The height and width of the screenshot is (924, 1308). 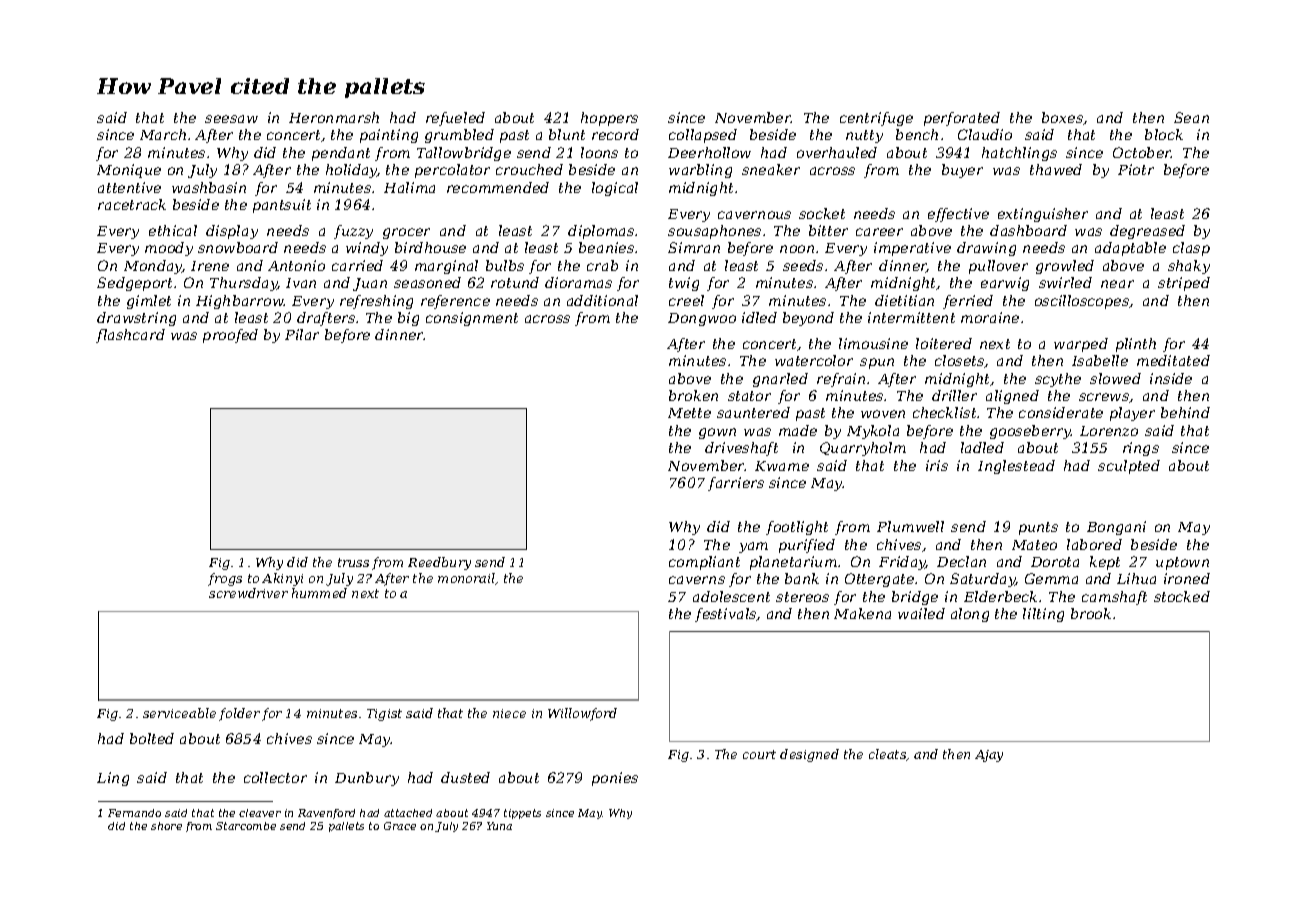 What do you see at coordinates (230, 336) in the screenshot?
I see `proofed` at bounding box center [230, 336].
